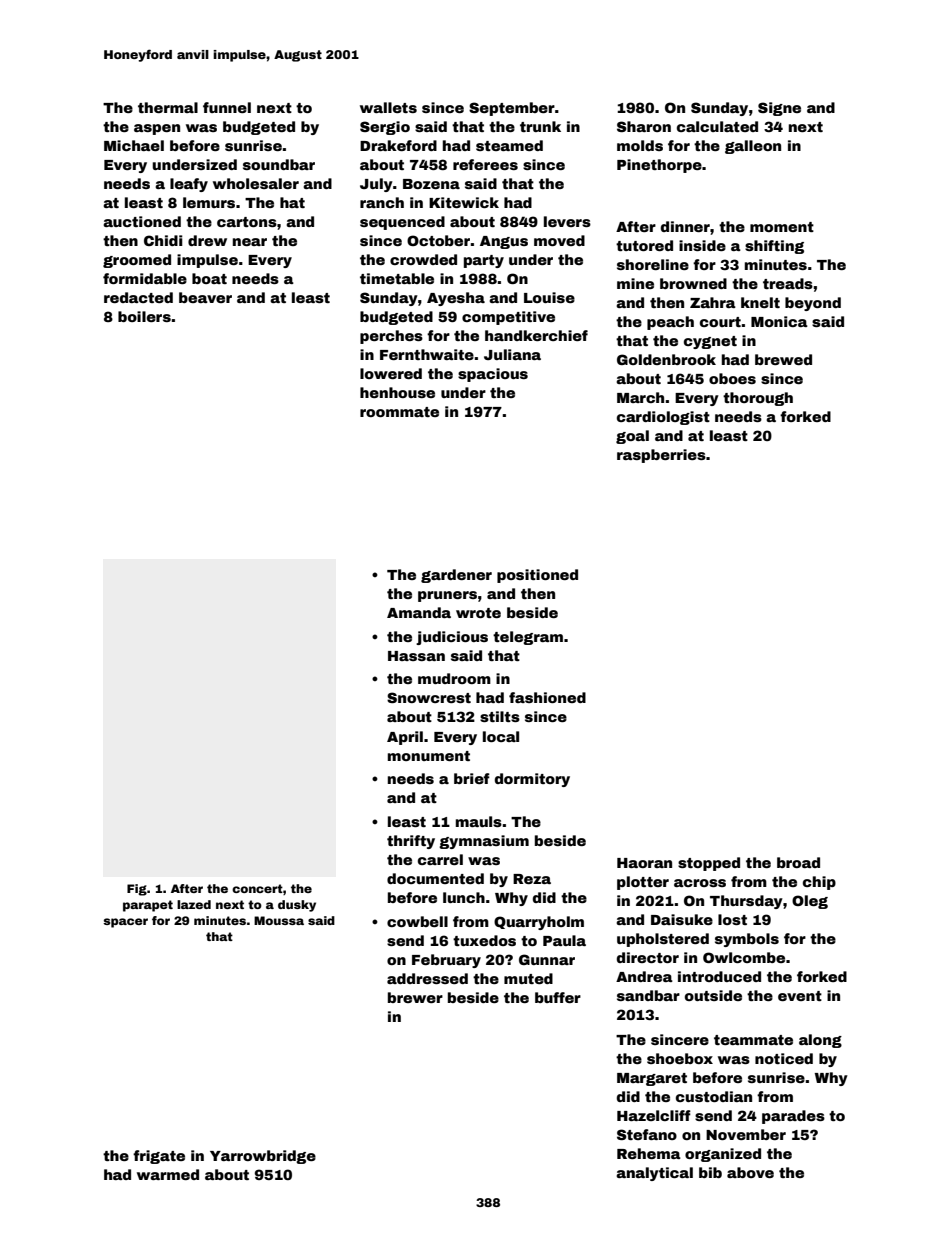  I want to click on auctioned, so click(142, 221).
